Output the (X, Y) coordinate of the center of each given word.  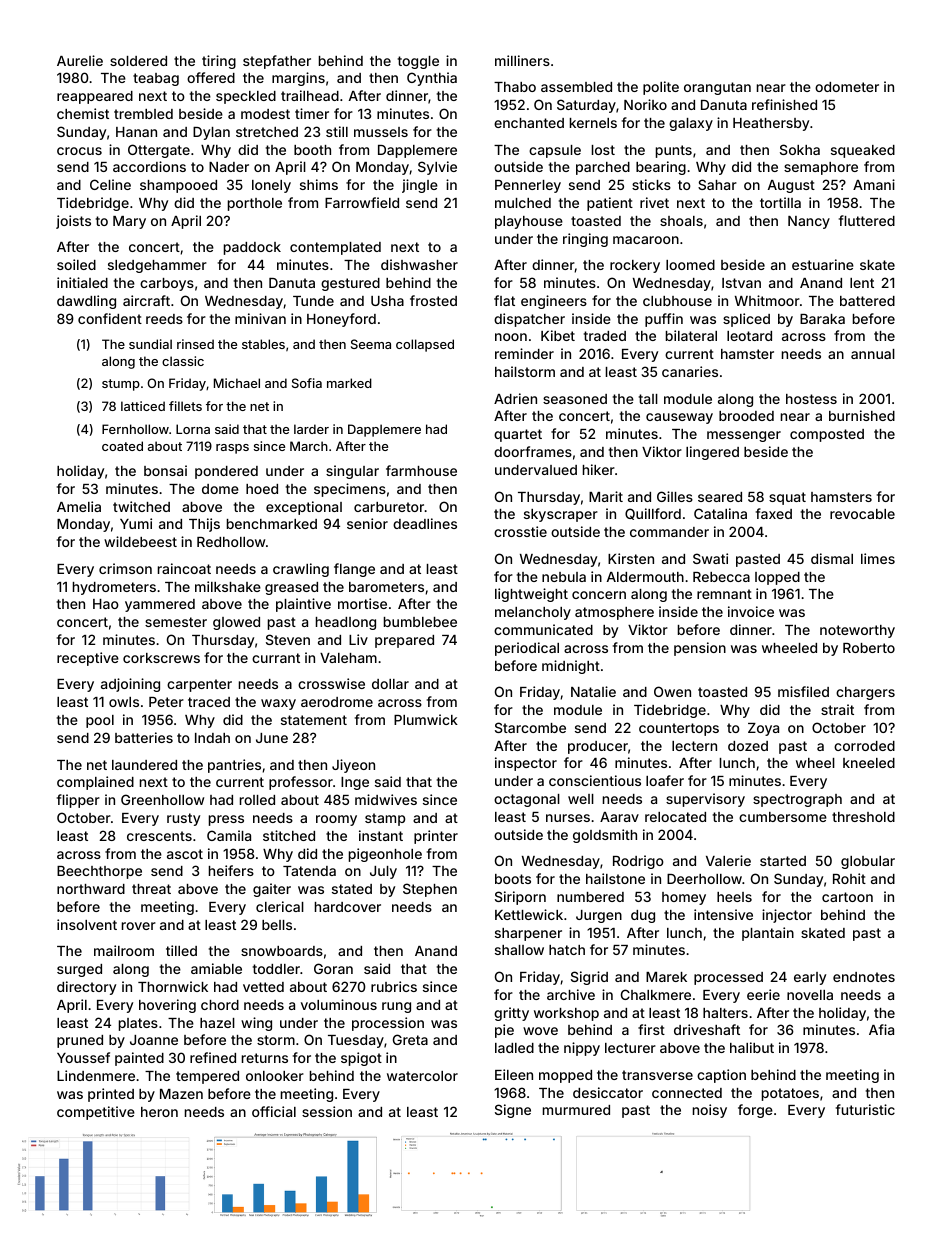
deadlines (425, 523)
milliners (522, 60)
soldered (138, 61)
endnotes (864, 977)
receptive (88, 659)
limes (878, 558)
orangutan (717, 88)
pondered (226, 472)
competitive (96, 1113)
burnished (862, 415)
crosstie (520, 531)
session (327, 1111)
